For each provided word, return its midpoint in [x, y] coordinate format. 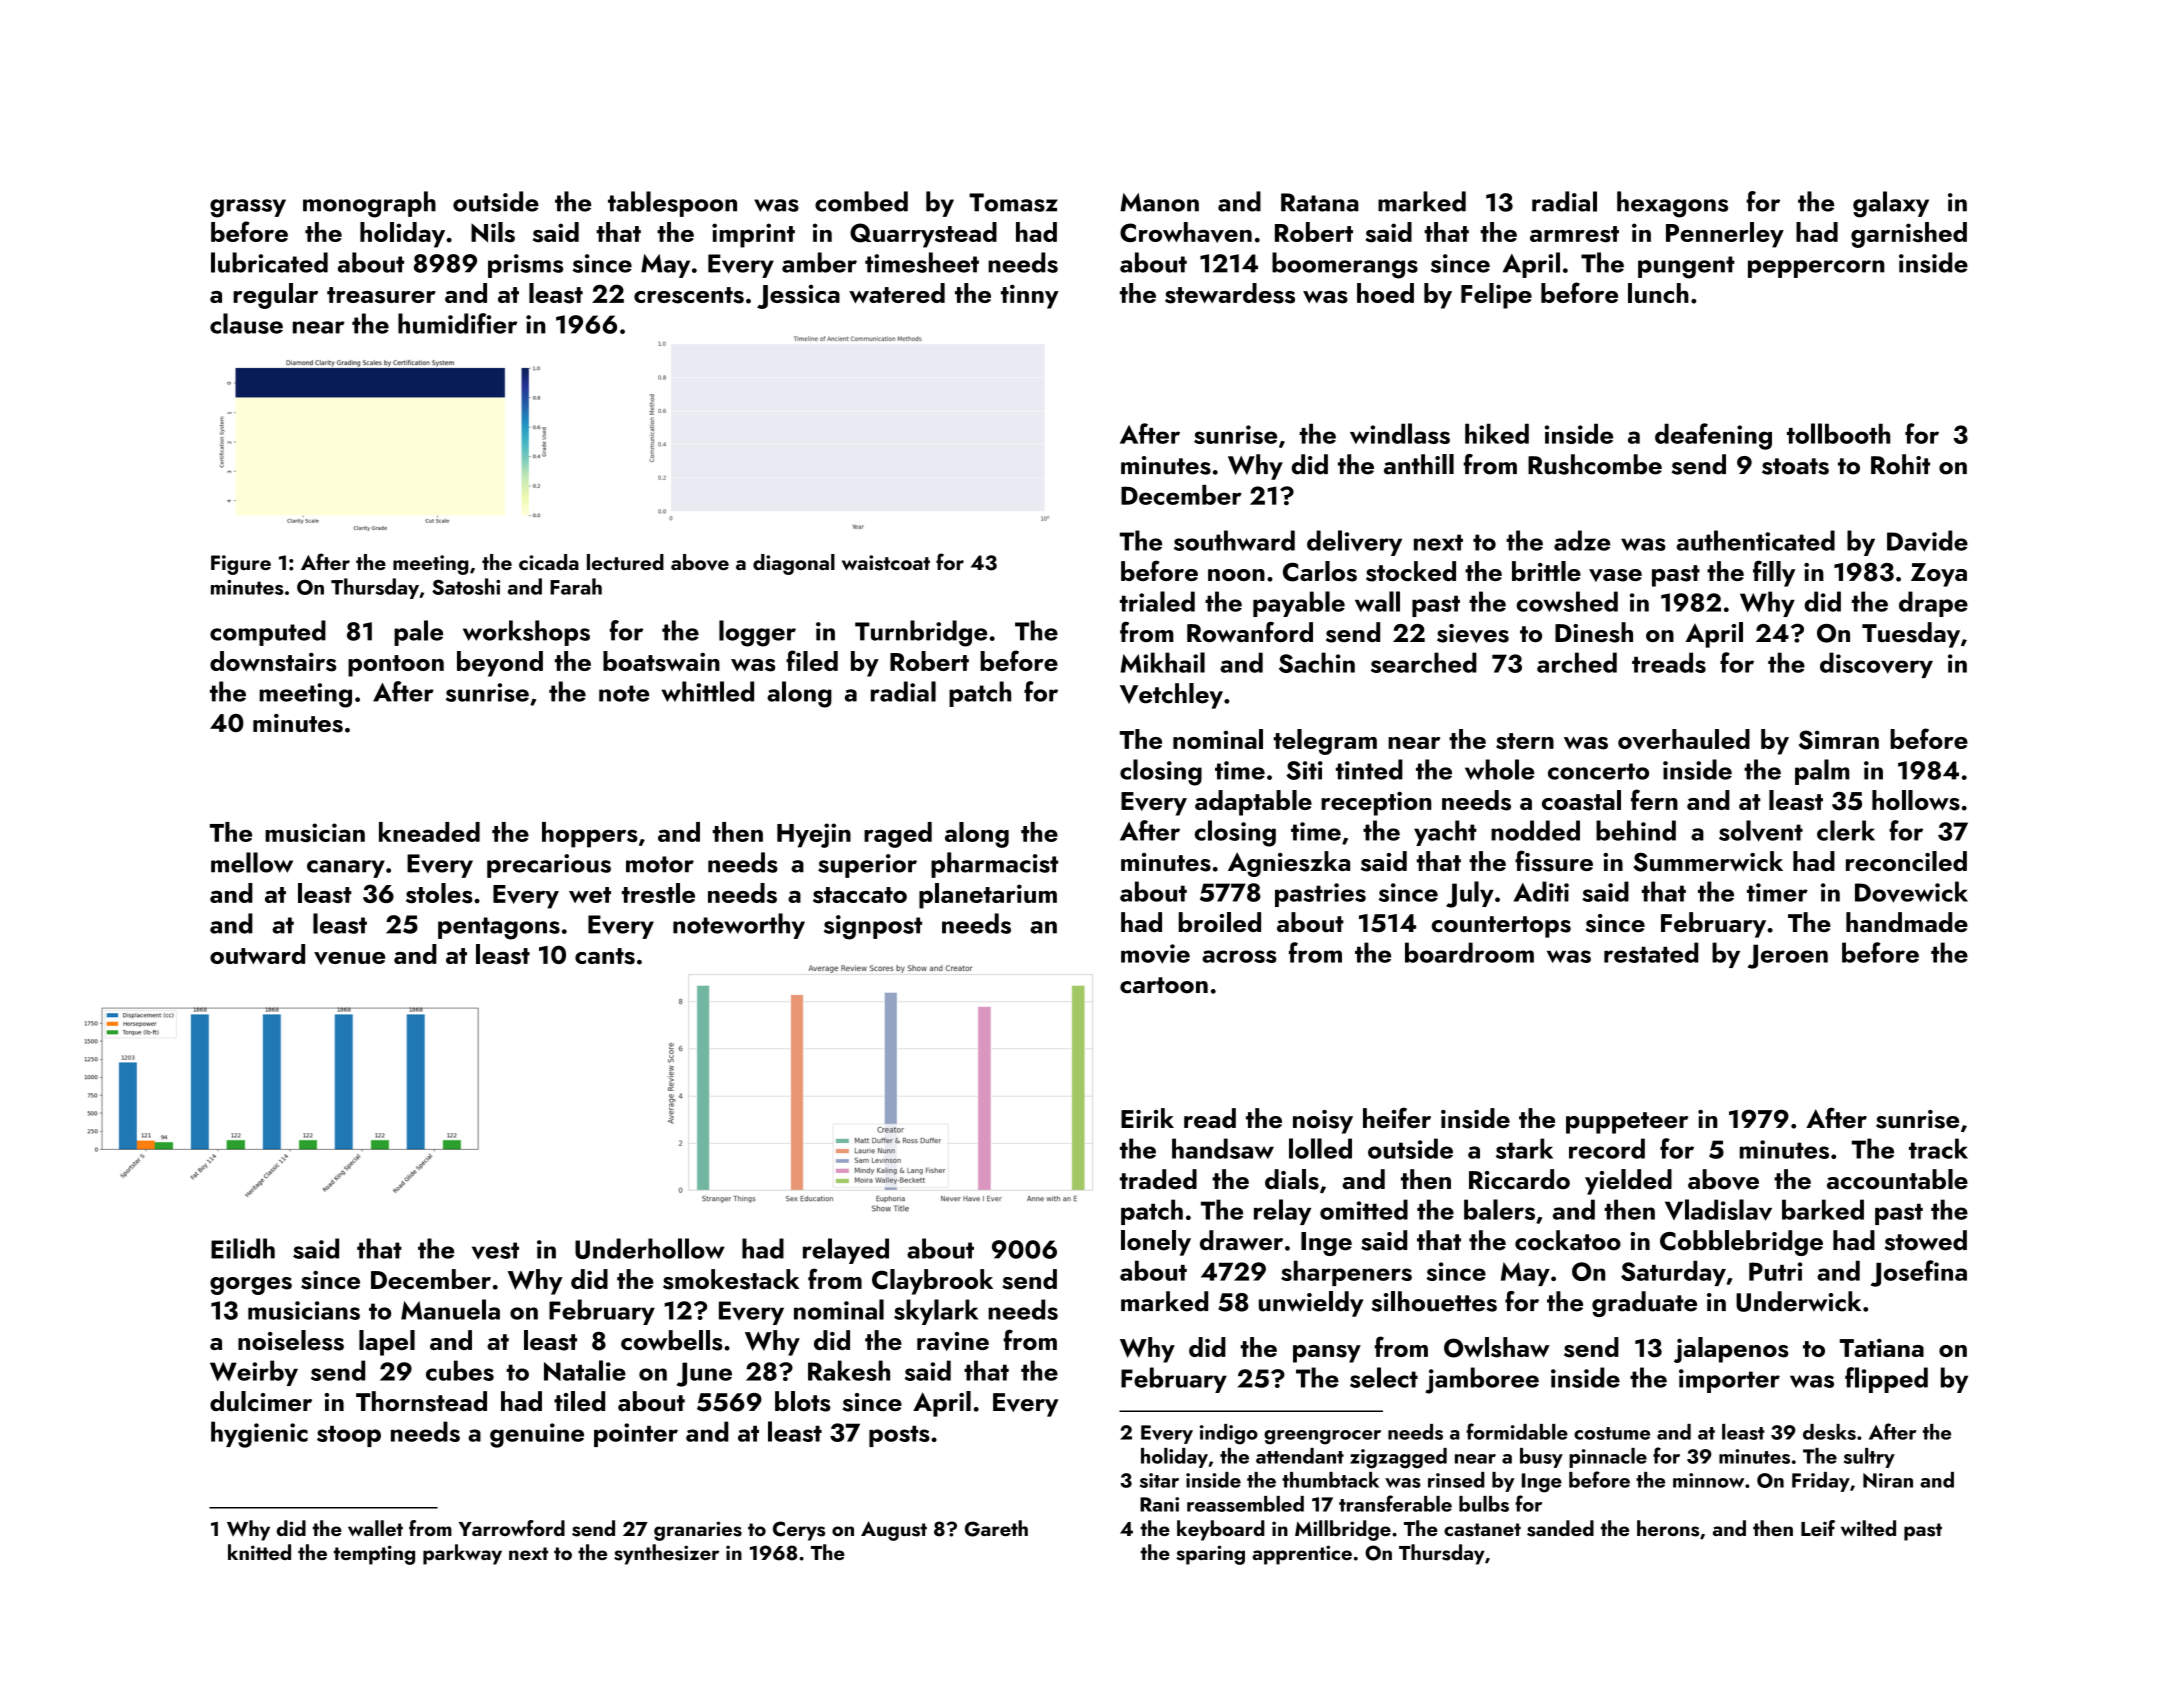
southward [1234, 540]
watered [897, 293]
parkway [462, 1554]
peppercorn [1816, 269]
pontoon [396, 666]
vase [1615, 575]
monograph [369, 204]
